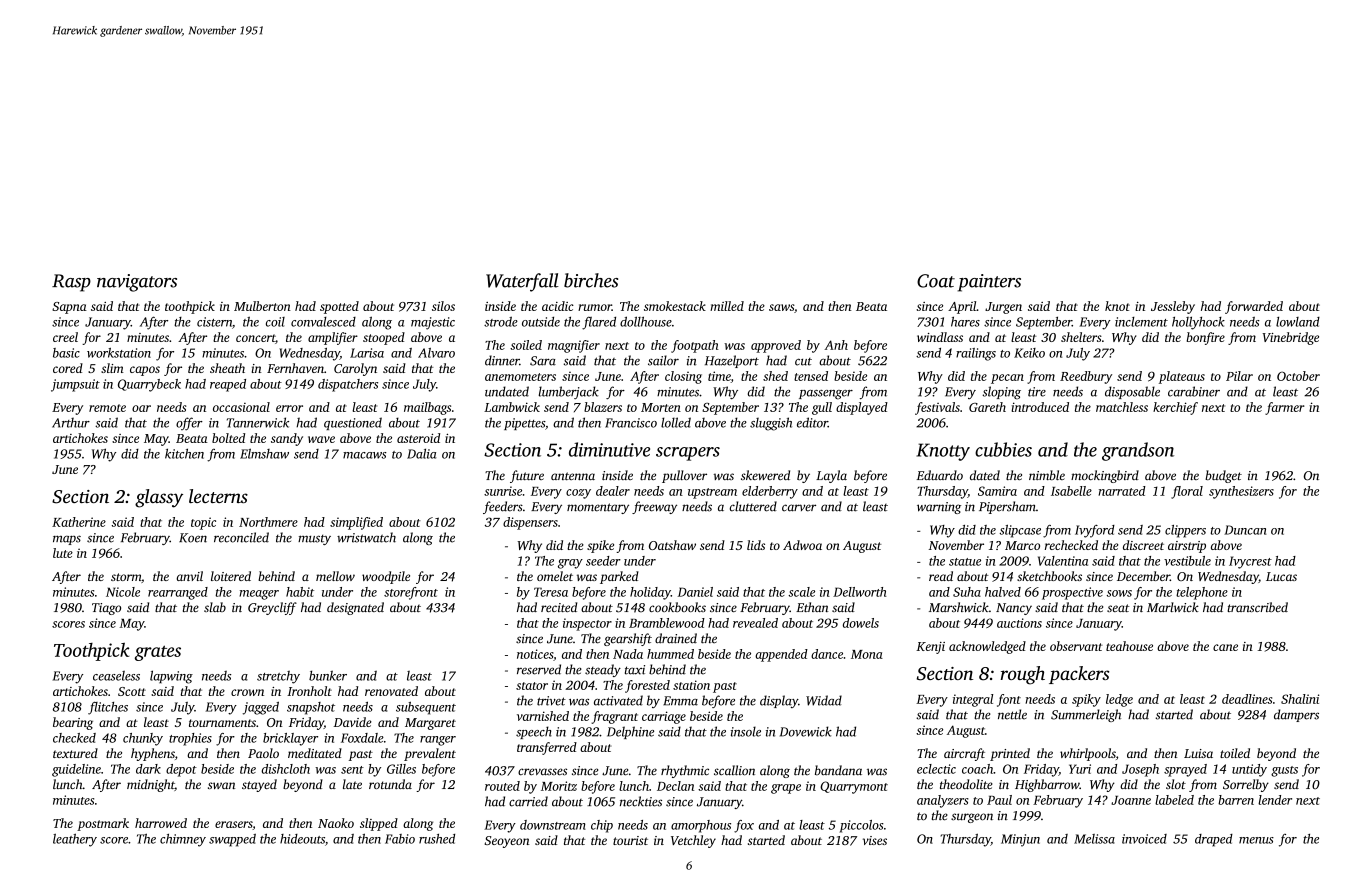 This page has height=887, width=1372. I want to click on stator, so click(532, 686).
